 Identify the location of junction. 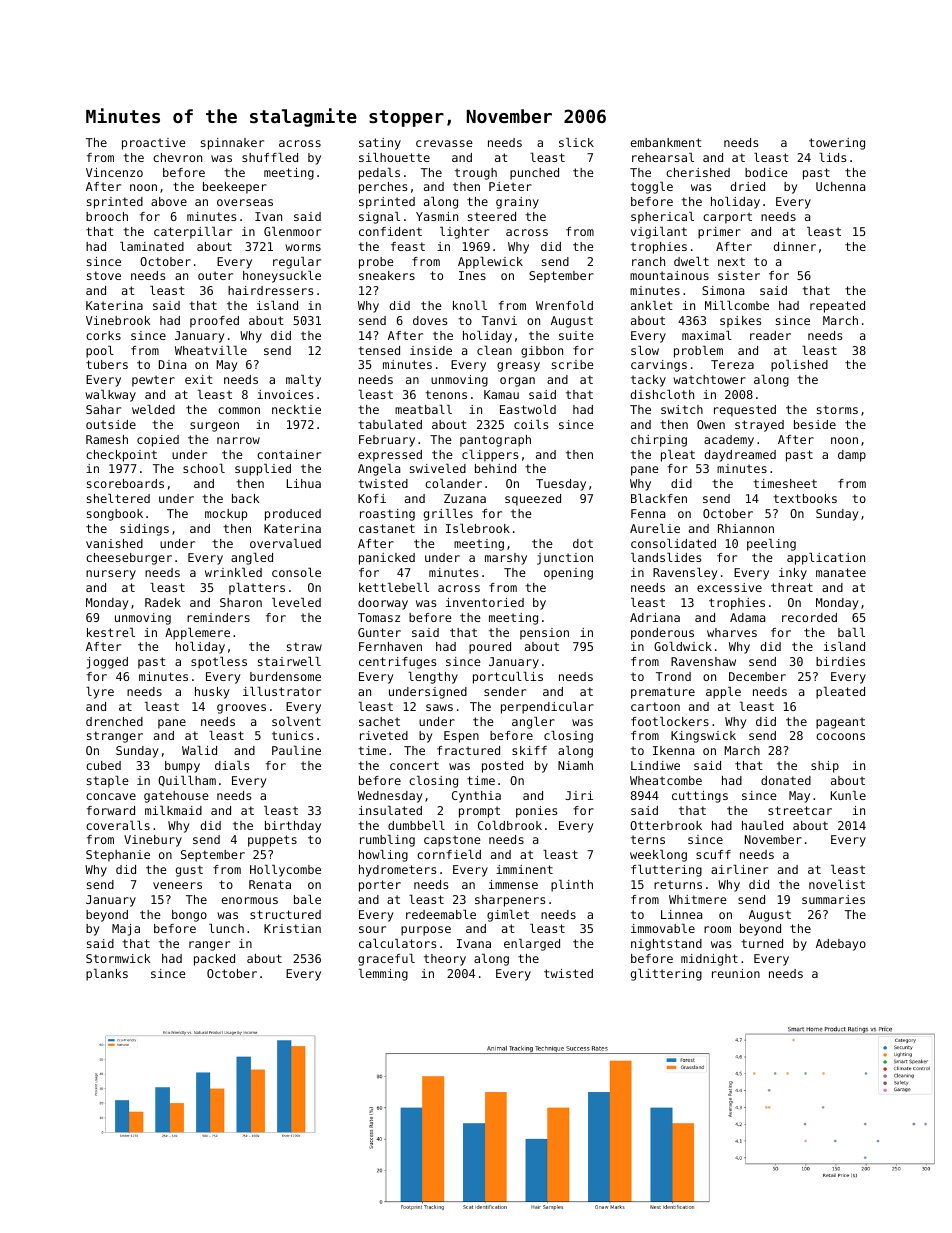
(565, 559).
